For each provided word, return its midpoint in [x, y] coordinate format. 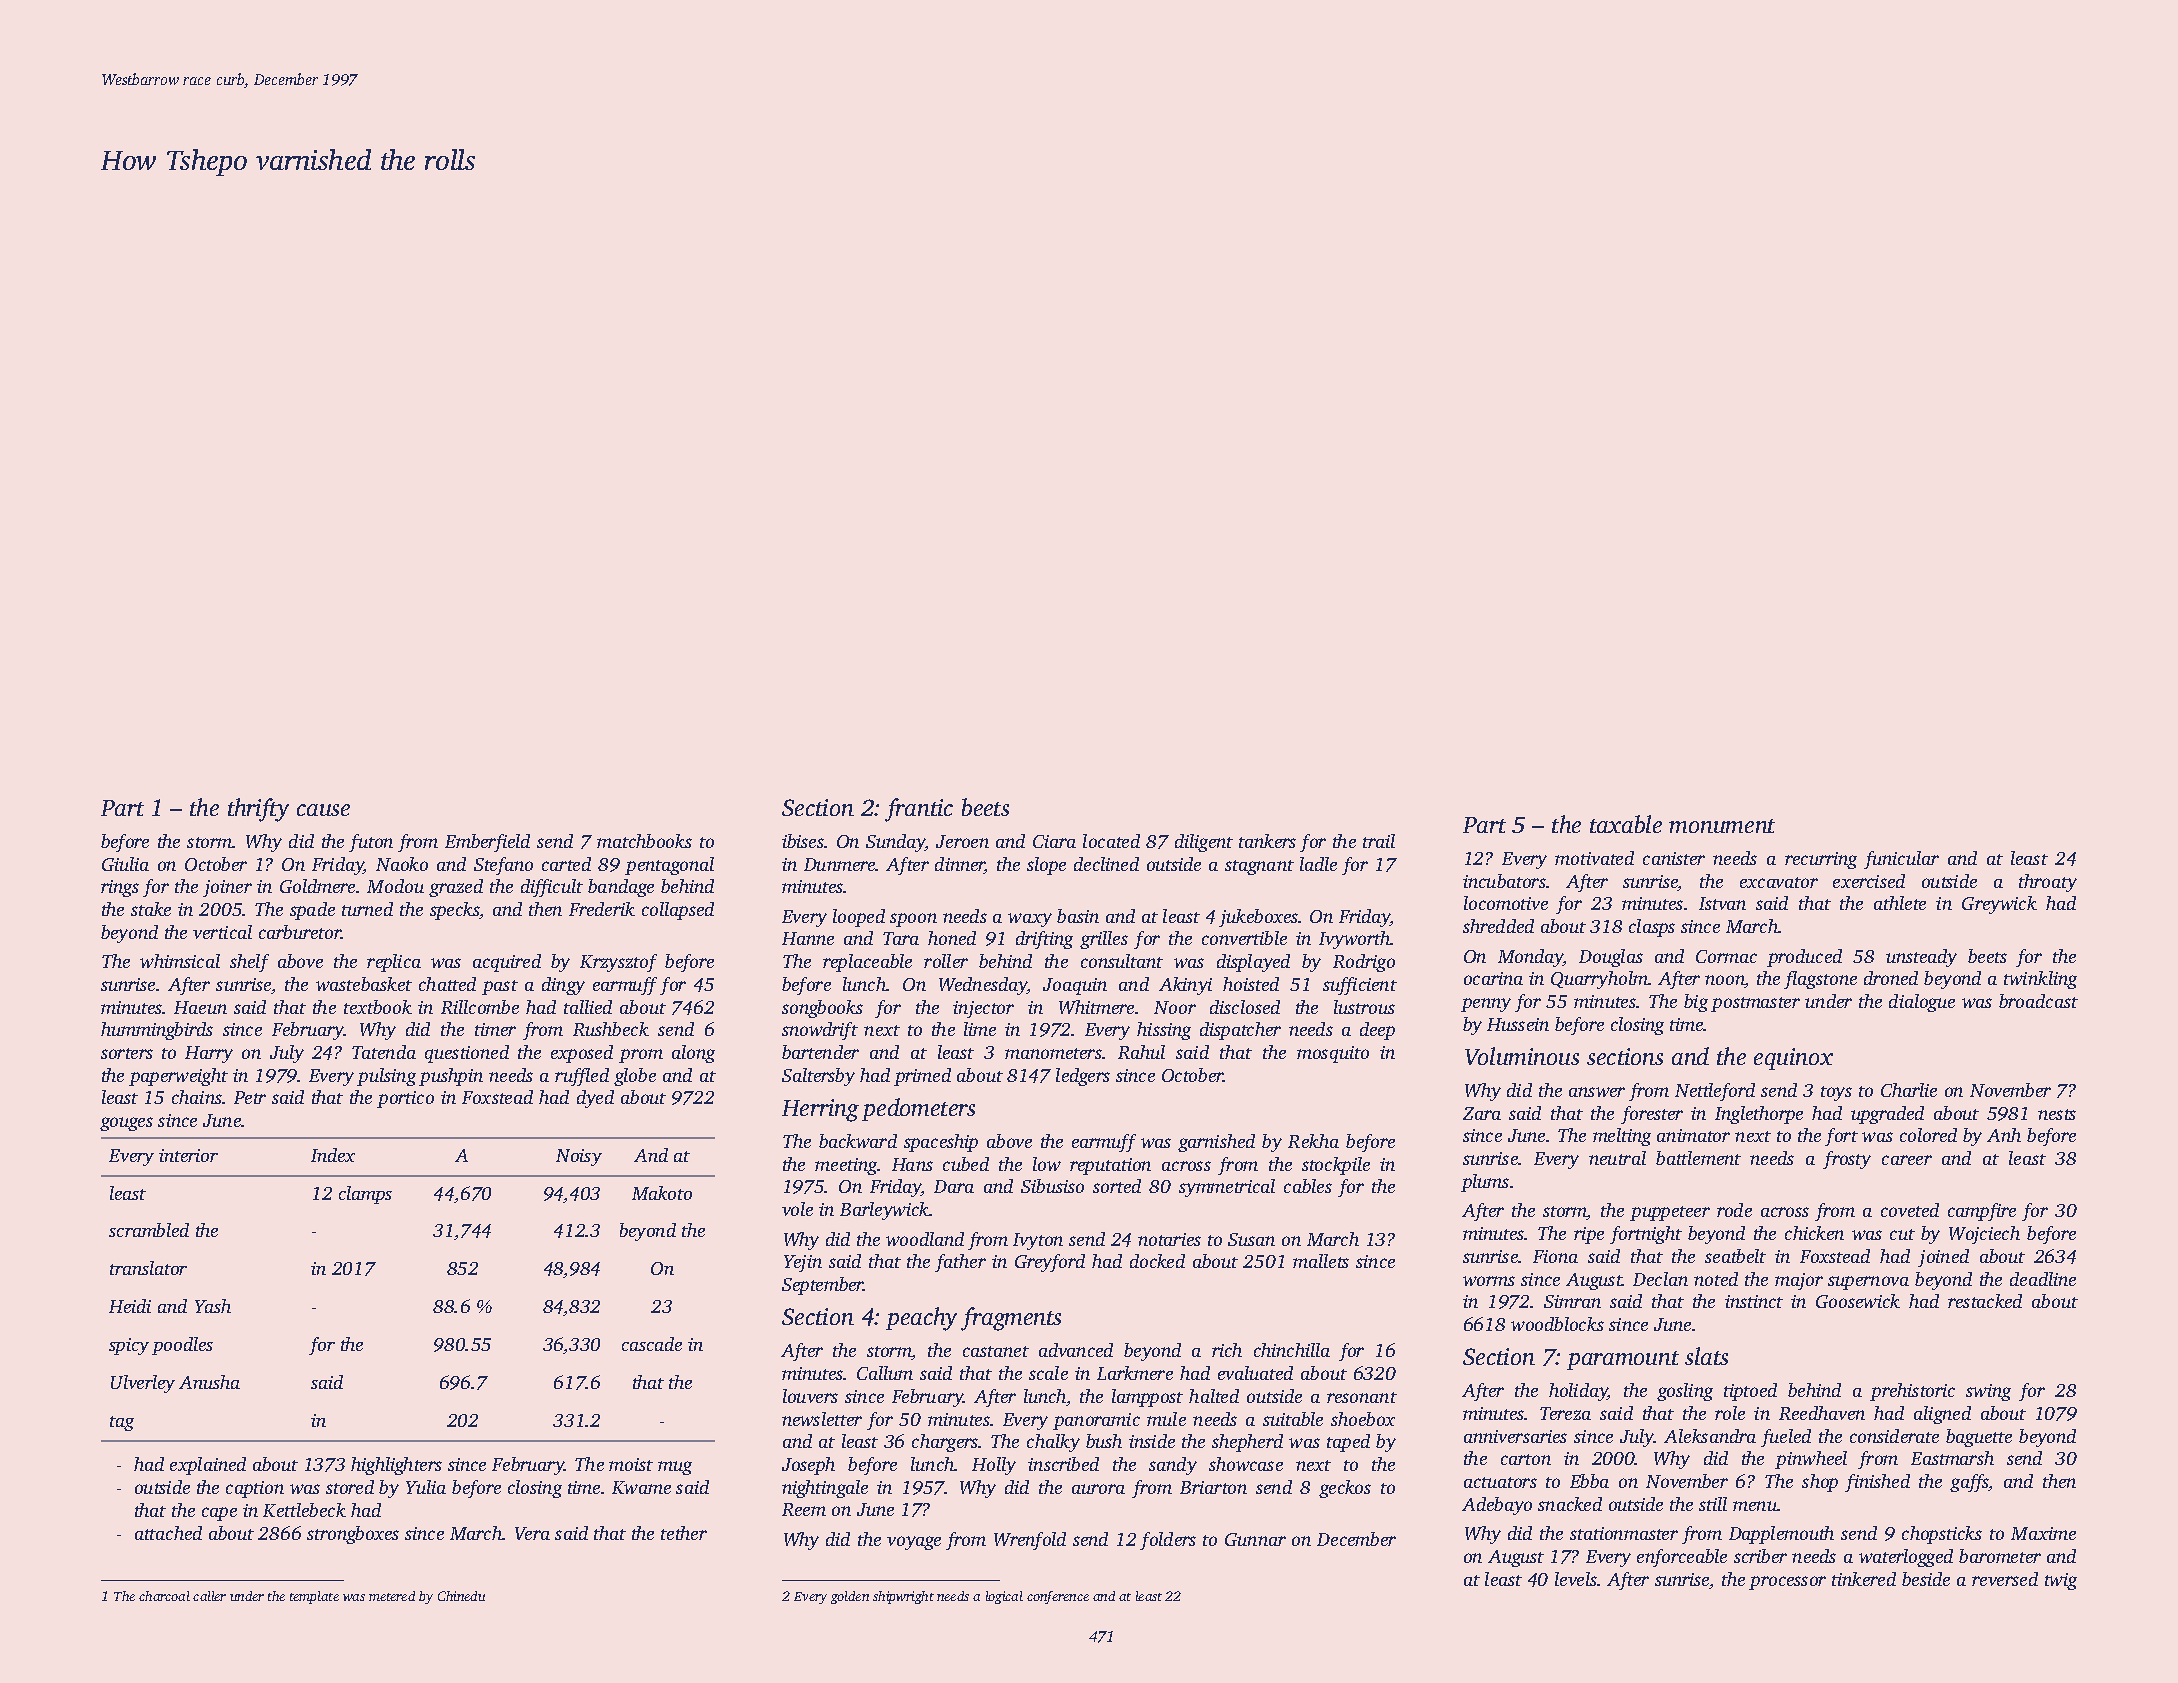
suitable [1293, 1419]
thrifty [258, 810]
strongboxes [353, 1535]
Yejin [803, 1263]
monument [1722, 826]
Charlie [1909, 1090]
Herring [820, 1110]
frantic [919, 810]
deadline [2043, 1279]
